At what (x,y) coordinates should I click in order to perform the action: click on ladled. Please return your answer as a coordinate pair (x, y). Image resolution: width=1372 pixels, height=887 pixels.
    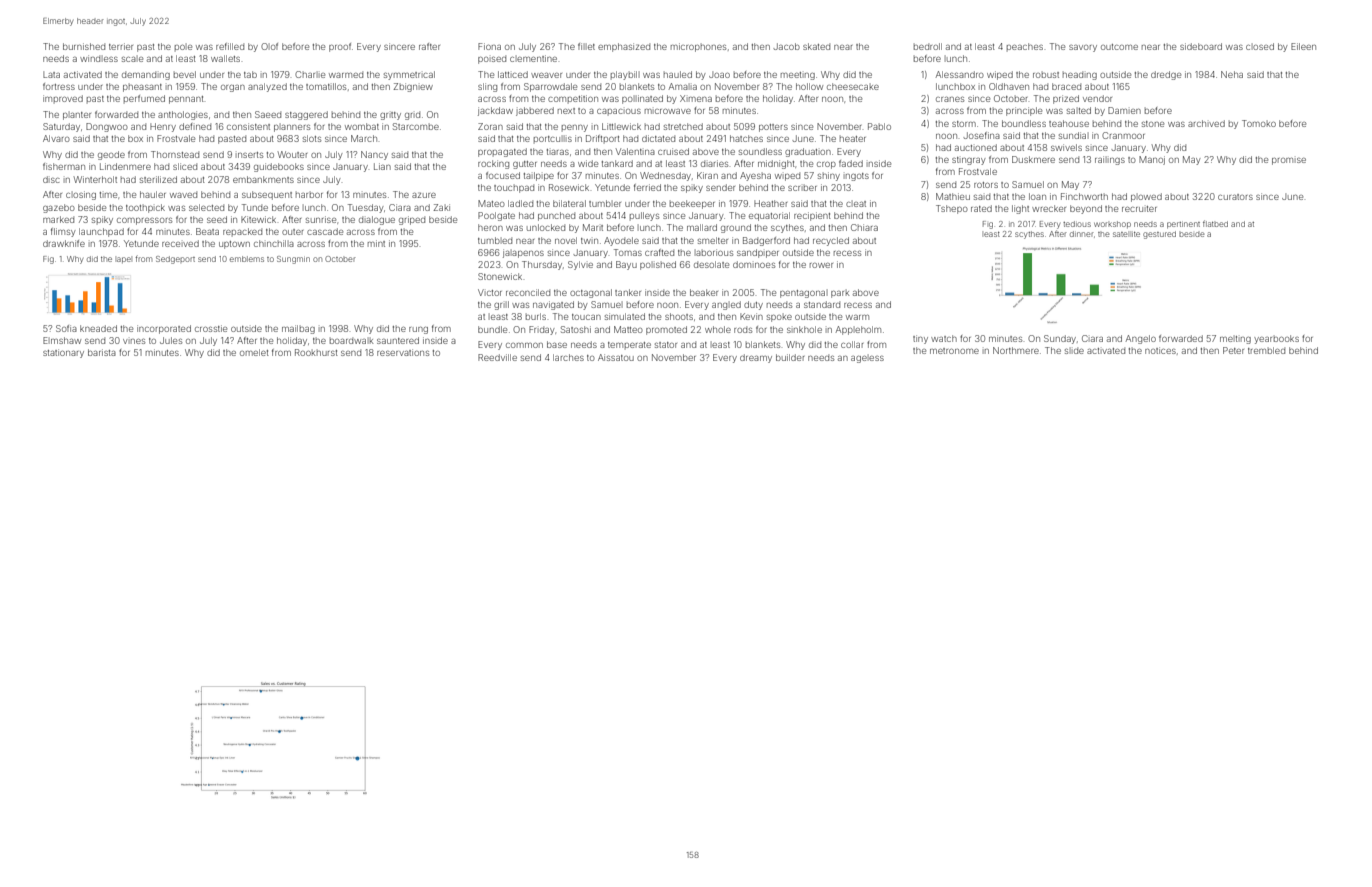
    Looking at the image, I should click on (520, 203).
